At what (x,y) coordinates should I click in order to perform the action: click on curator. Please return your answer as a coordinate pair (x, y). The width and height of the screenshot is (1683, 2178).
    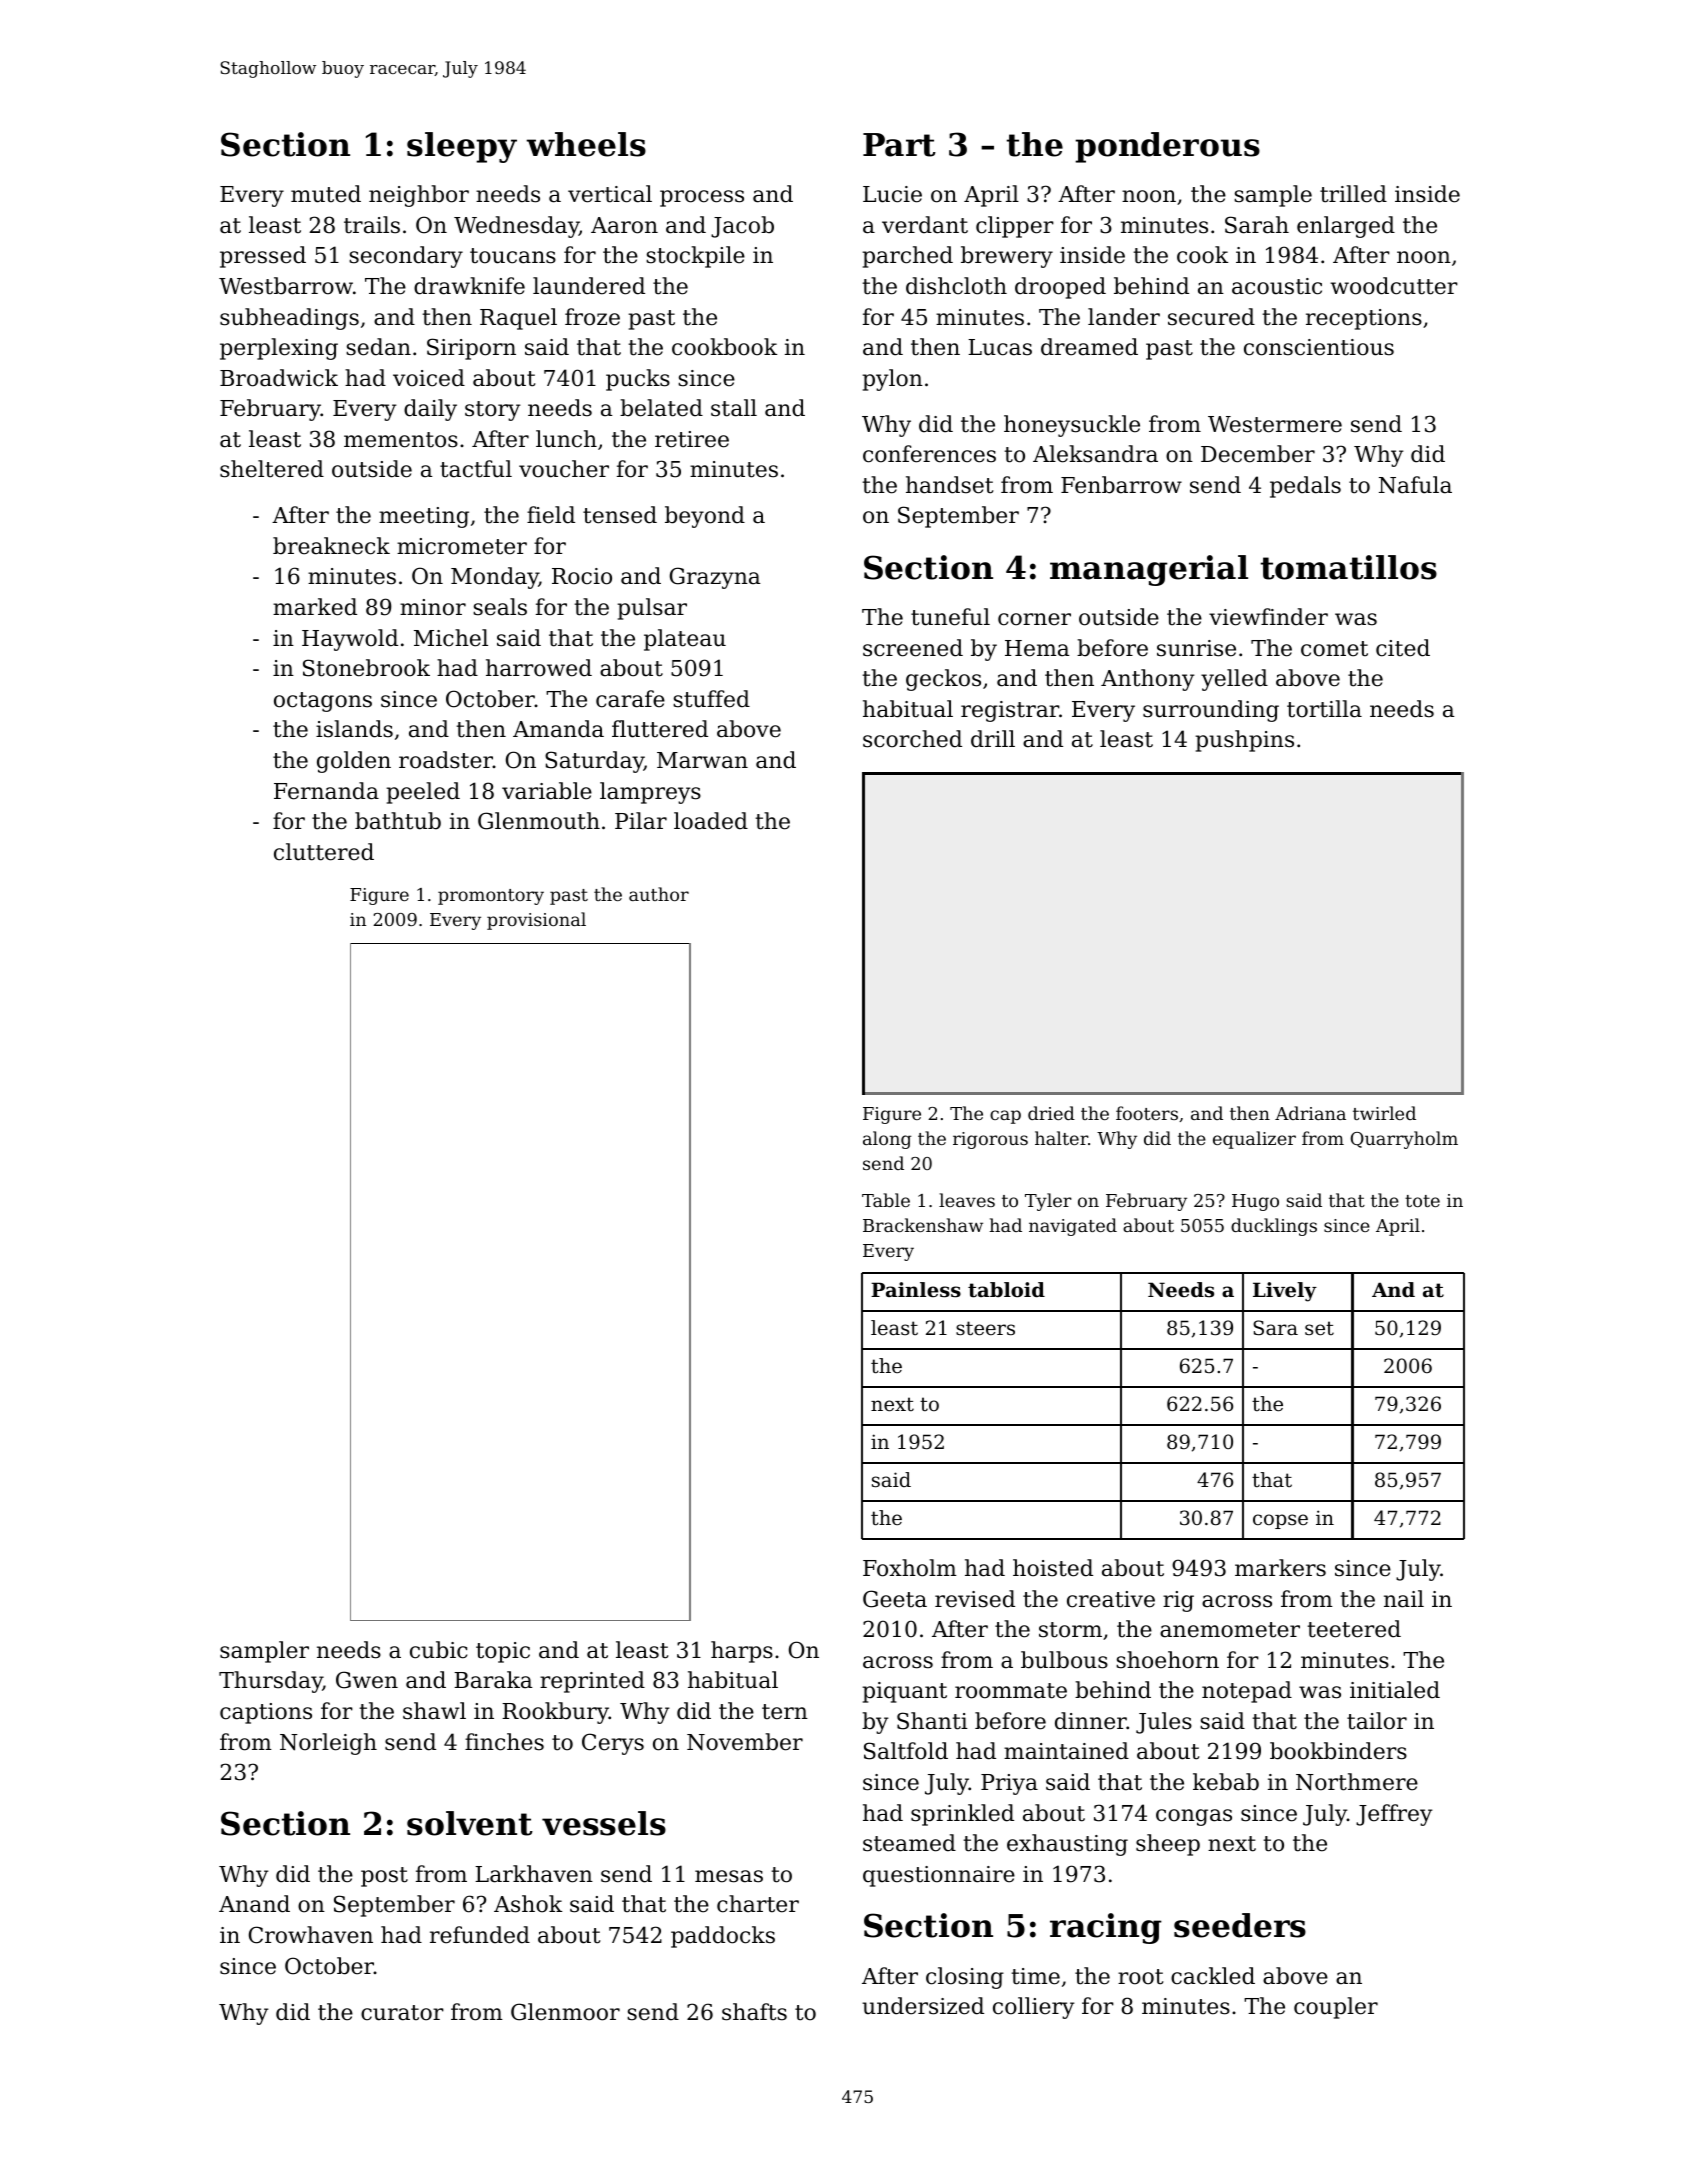
    Looking at the image, I should click on (402, 2013).
